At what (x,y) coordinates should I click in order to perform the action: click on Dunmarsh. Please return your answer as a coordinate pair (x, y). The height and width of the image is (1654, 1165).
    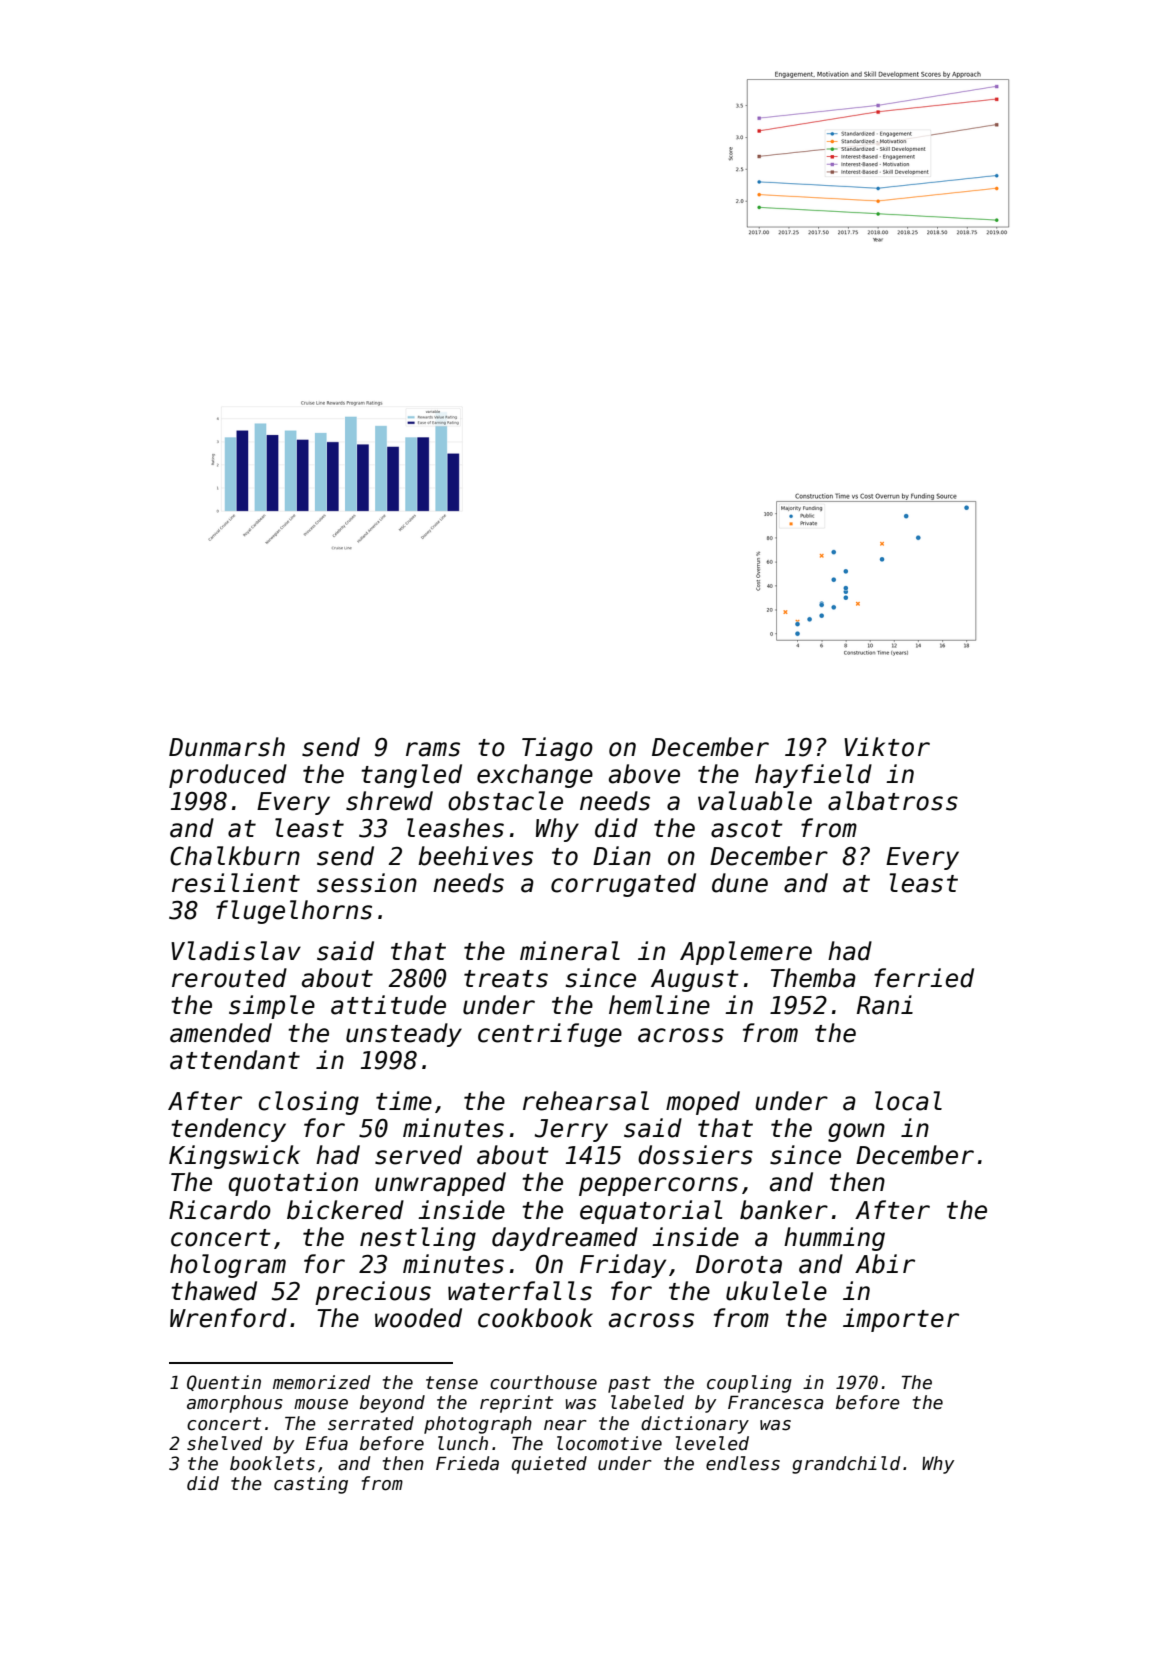
    Looking at the image, I should click on (227, 747).
